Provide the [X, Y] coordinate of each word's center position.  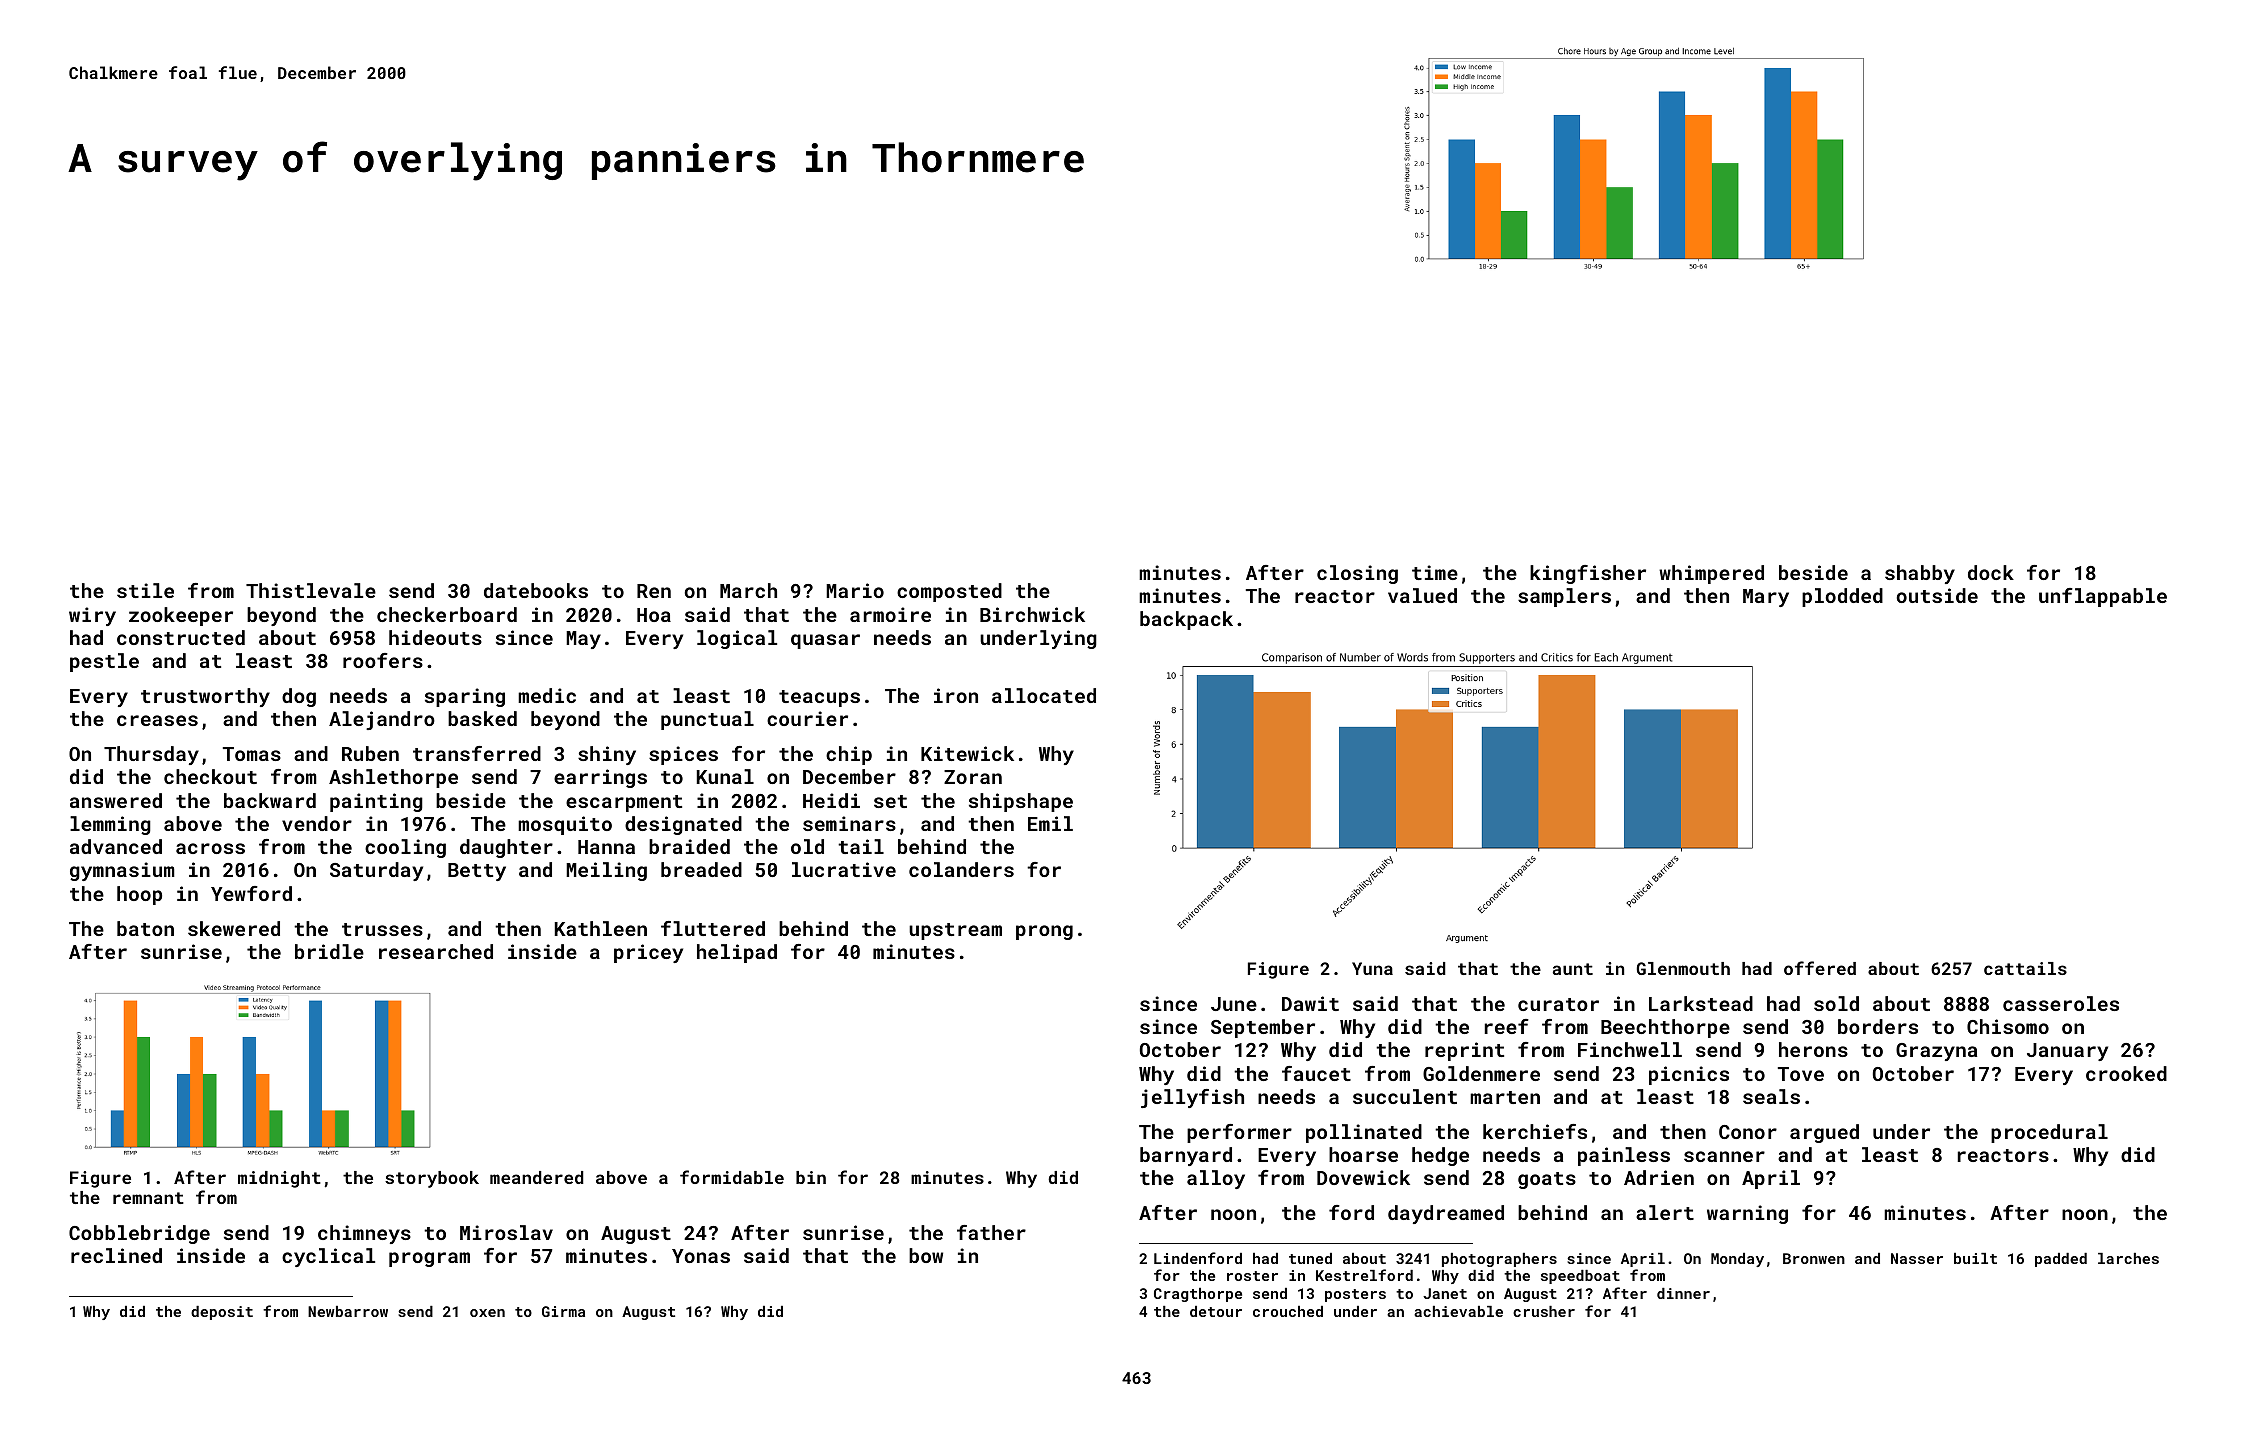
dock [1991, 572]
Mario [855, 590]
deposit [222, 1313]
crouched [1288, 1311]
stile [145, 590]
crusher [1544, 1311]
